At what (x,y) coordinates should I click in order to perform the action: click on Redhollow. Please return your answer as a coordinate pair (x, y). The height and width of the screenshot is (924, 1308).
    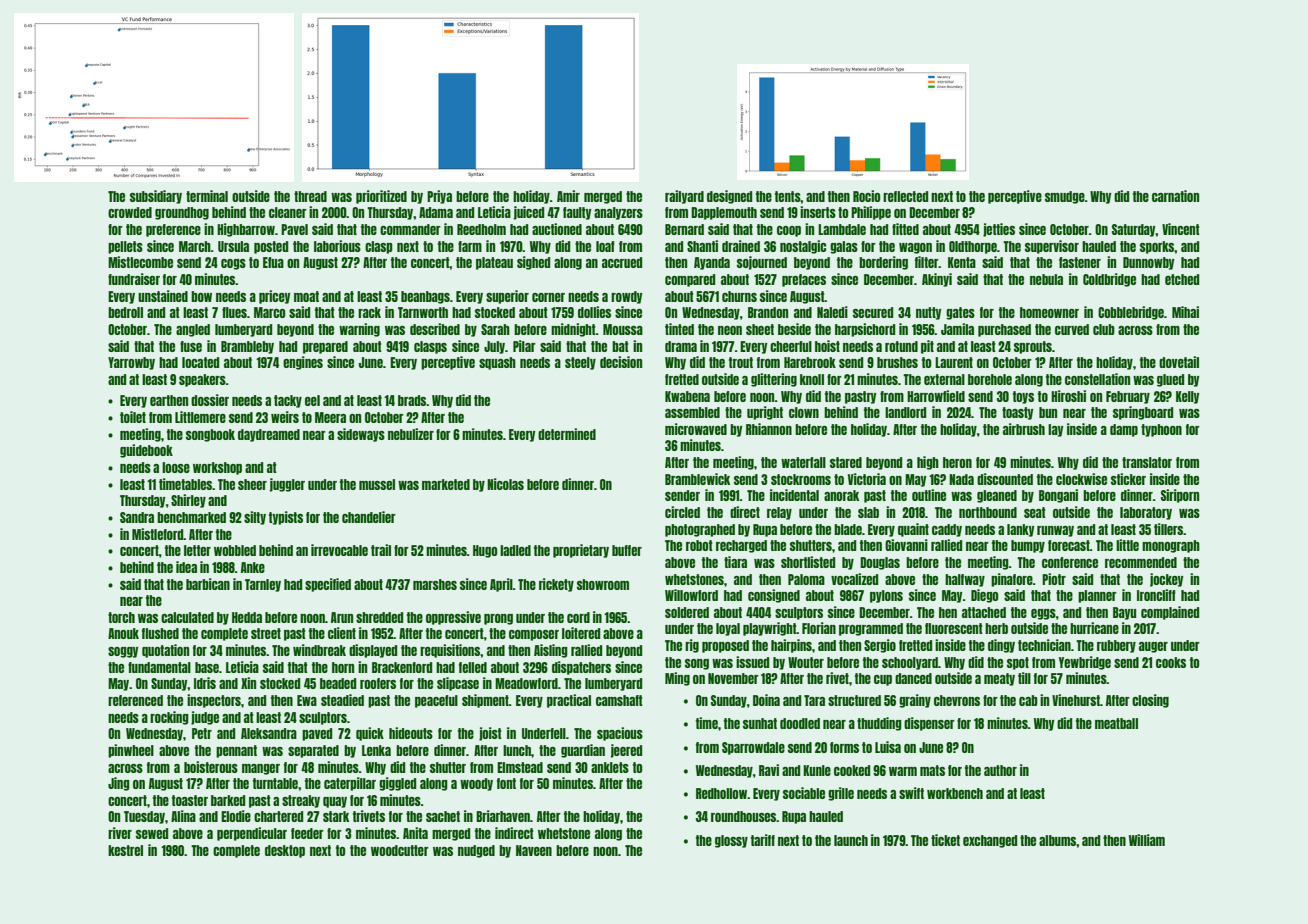
    Looking at the image, I should click on (721, 793).
